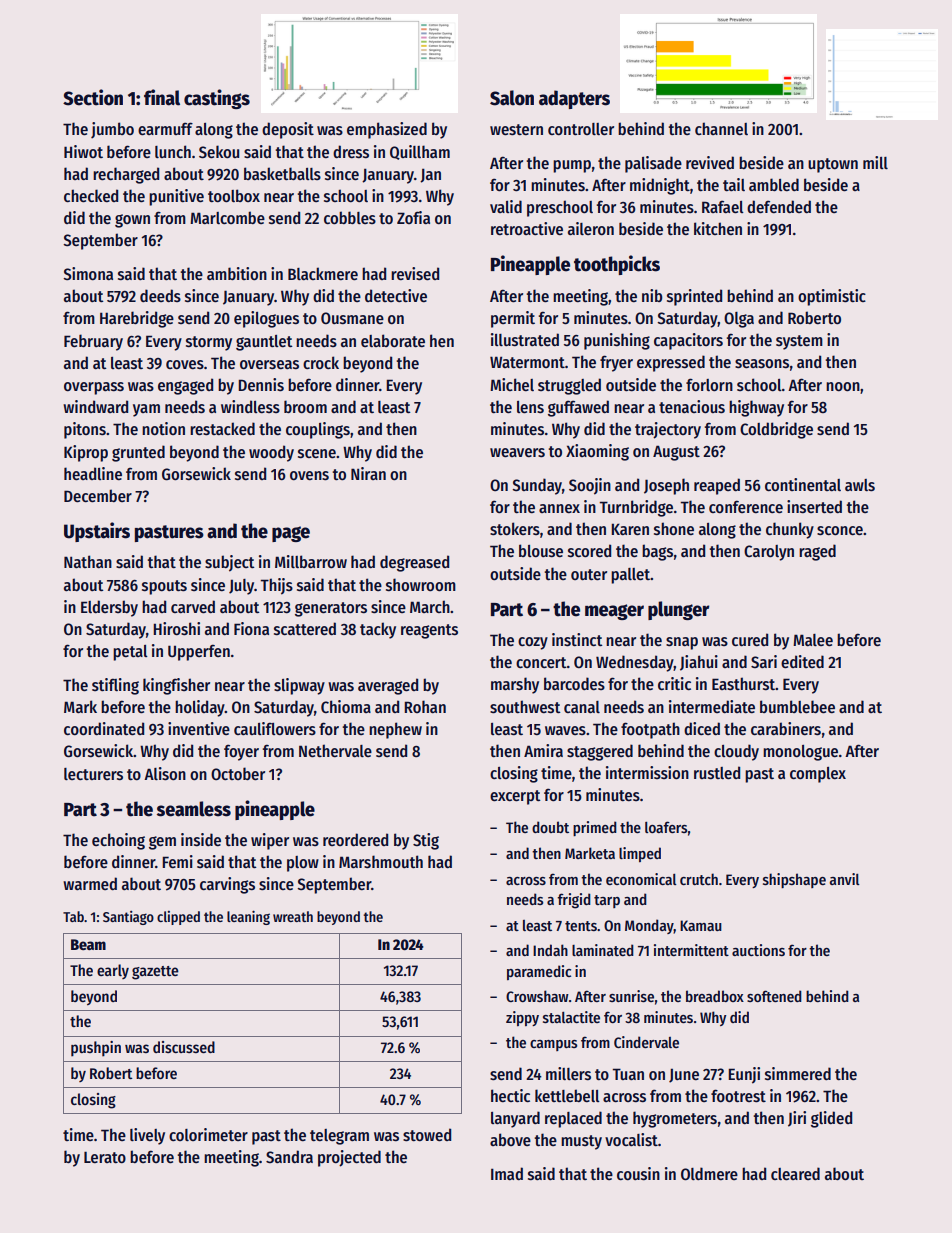 This screenshot has width=952, height=1233. Describe the element at coordinates (666, 827) in the screenshot. I see `loafers` at that location.
